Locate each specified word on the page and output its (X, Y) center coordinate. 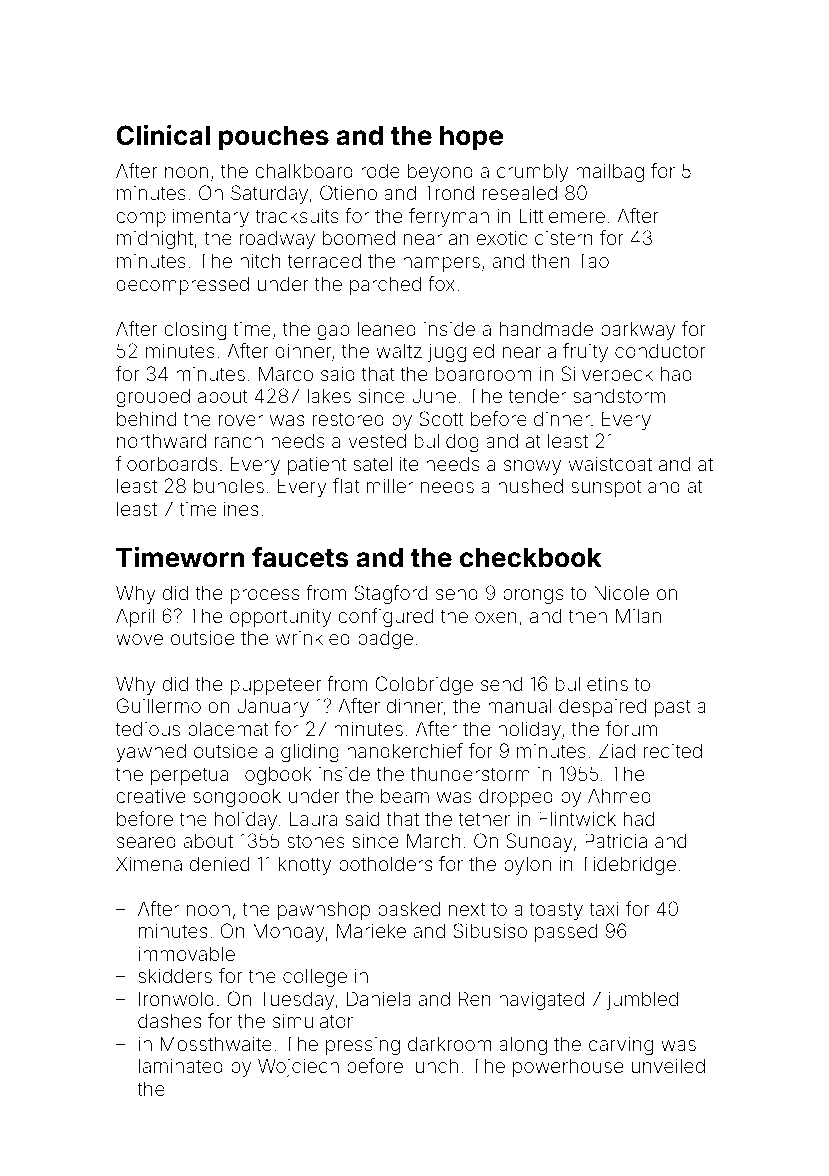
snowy (532, 467)
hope (471, 138)
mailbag (610, 173)
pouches (274, 138)
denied (219, 863)
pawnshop (324, 910)
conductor (660, 350)
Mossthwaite (216, 1043)
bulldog (447, 443)
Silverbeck (607, 373)
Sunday (539, 842)
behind (146, 418)
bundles (229, 485)
